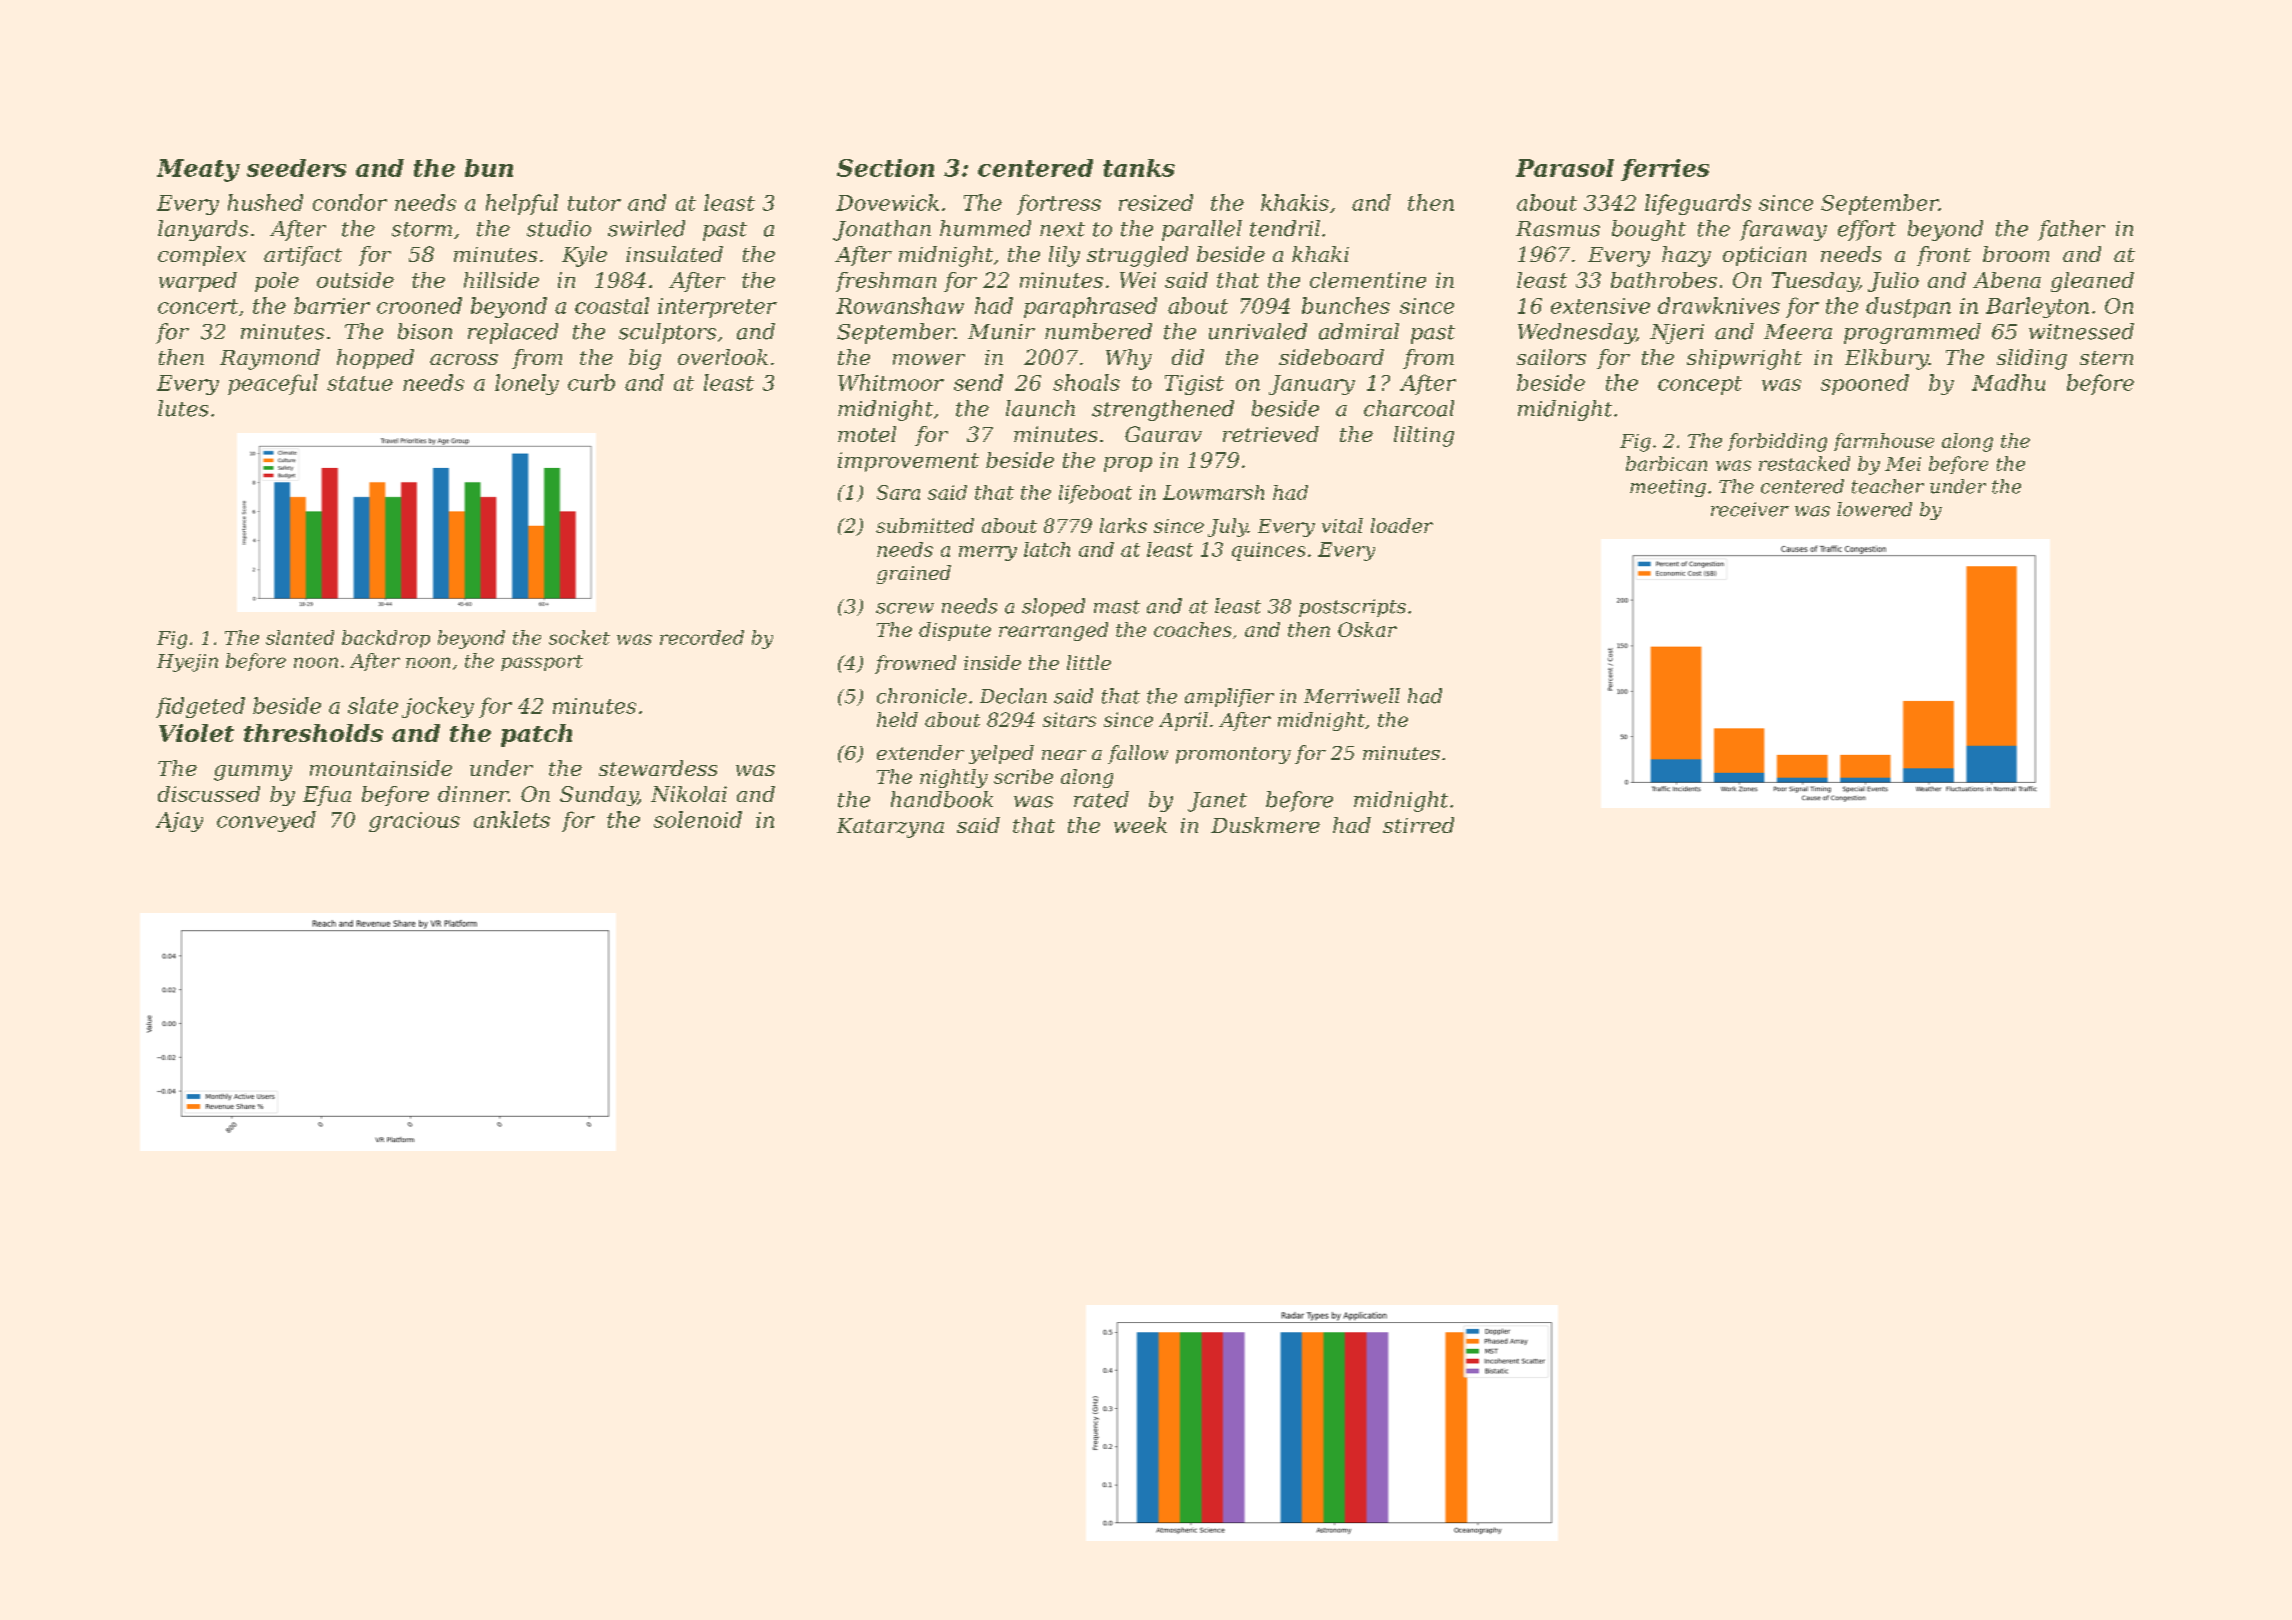 The width and height of the document is (2292, 1620). Describe the element at coordinates (350, 202) in the document. I see `condor` at that location.
